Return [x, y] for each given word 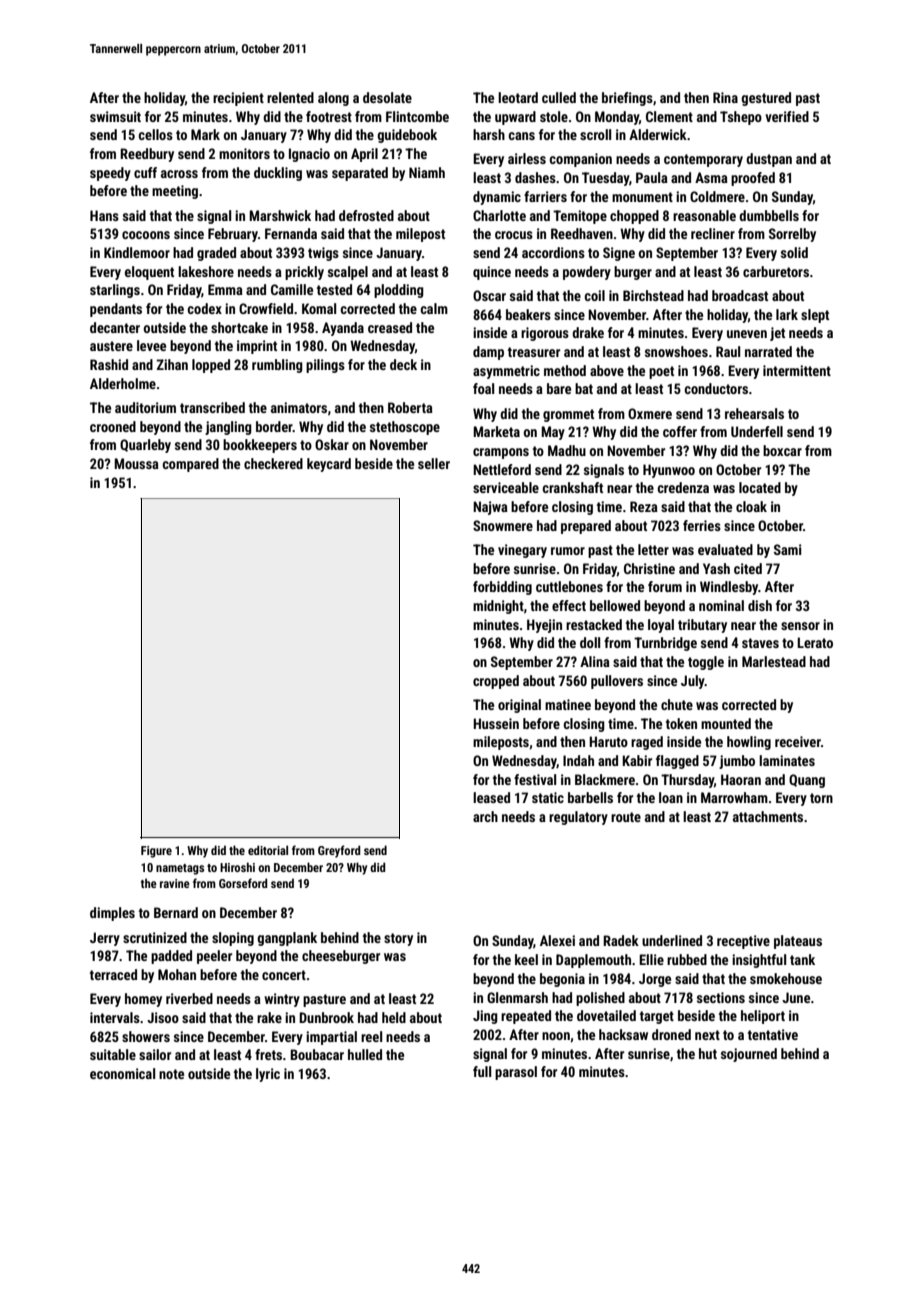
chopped [634, 217]
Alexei [557, 940]
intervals [115, 1017]
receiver [798, 741]
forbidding [502, 588]
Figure [156, 852]
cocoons [146, 235]
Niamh [427, 172]
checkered [273, 463]
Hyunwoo [669, 471]
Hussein [496, 723]
